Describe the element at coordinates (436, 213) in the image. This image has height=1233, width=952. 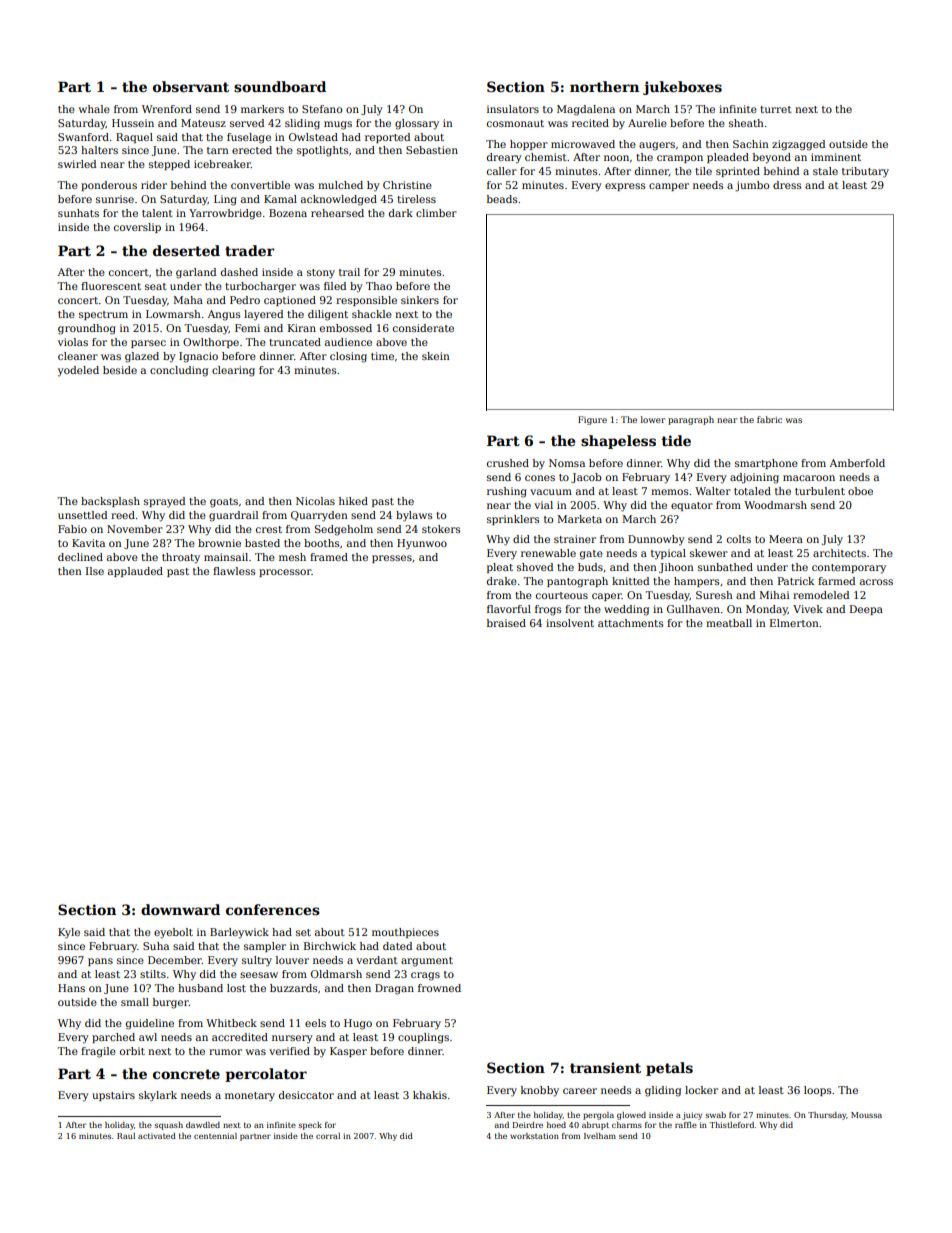
I see `climber` at that location.
